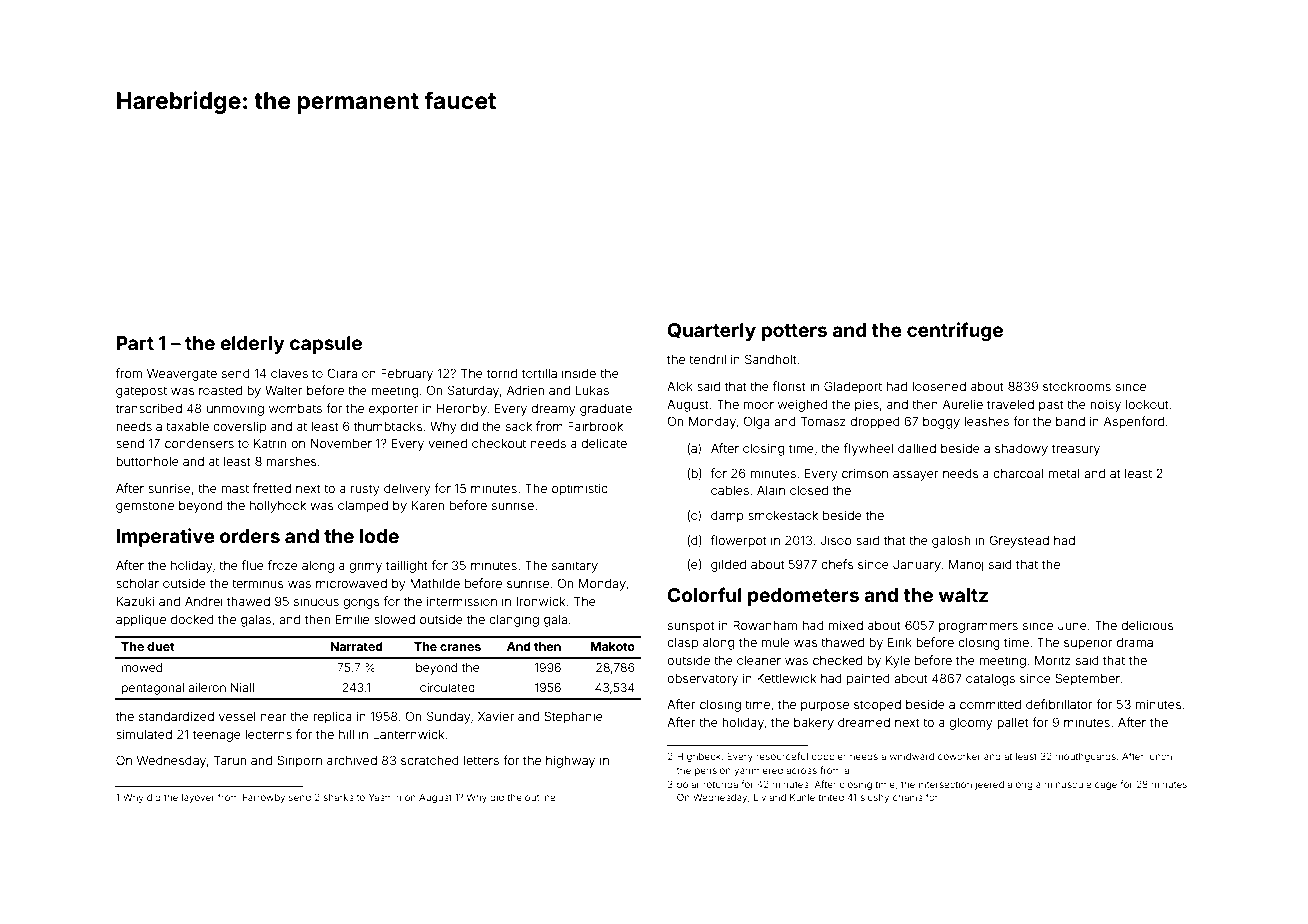  What do you see at coordinates (990, 680) in the page?
I see `catalogs` at bounding box center [990, 680].
